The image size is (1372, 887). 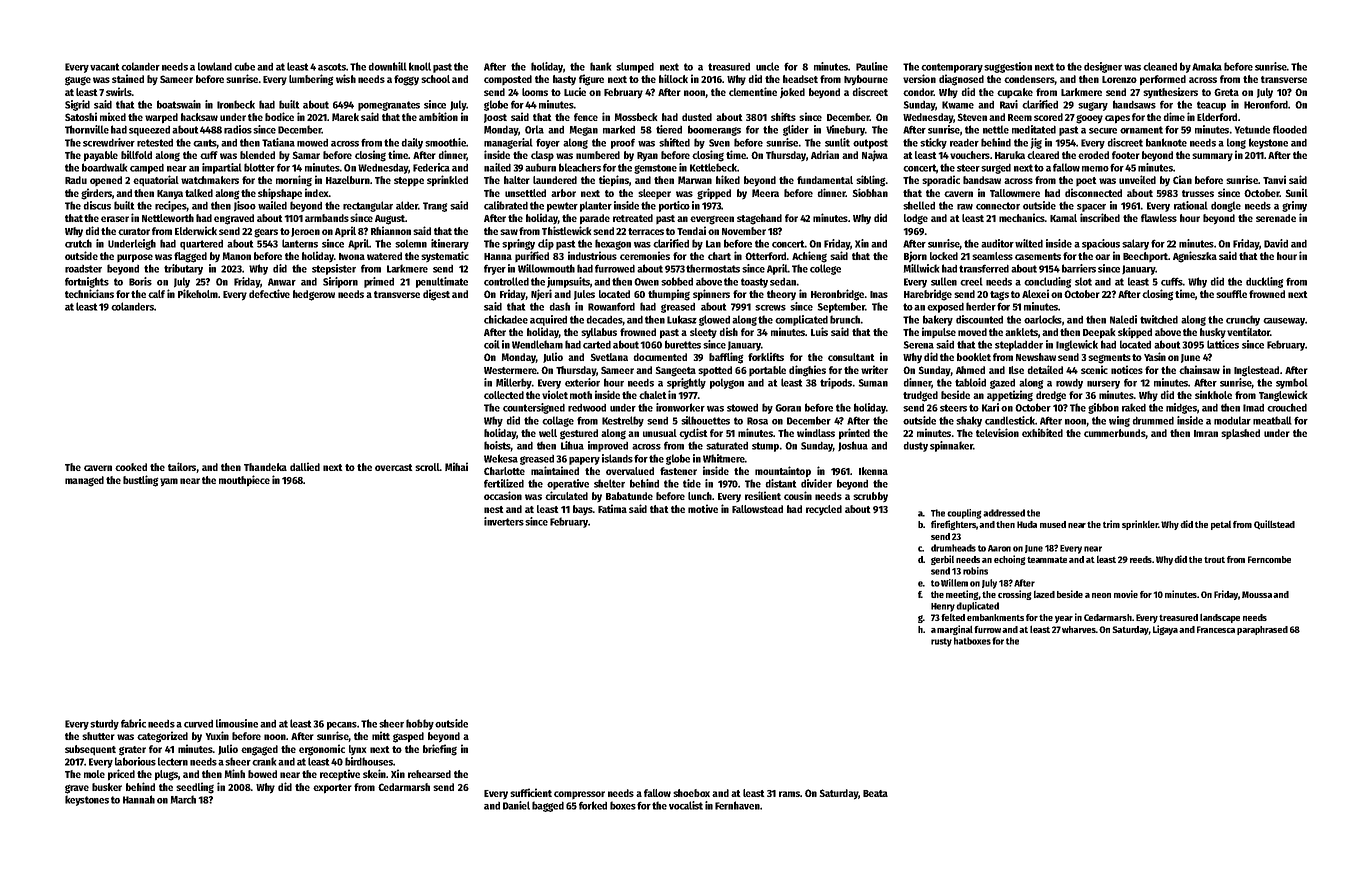 I want to click on Beata, so click(x=875, y=793).
